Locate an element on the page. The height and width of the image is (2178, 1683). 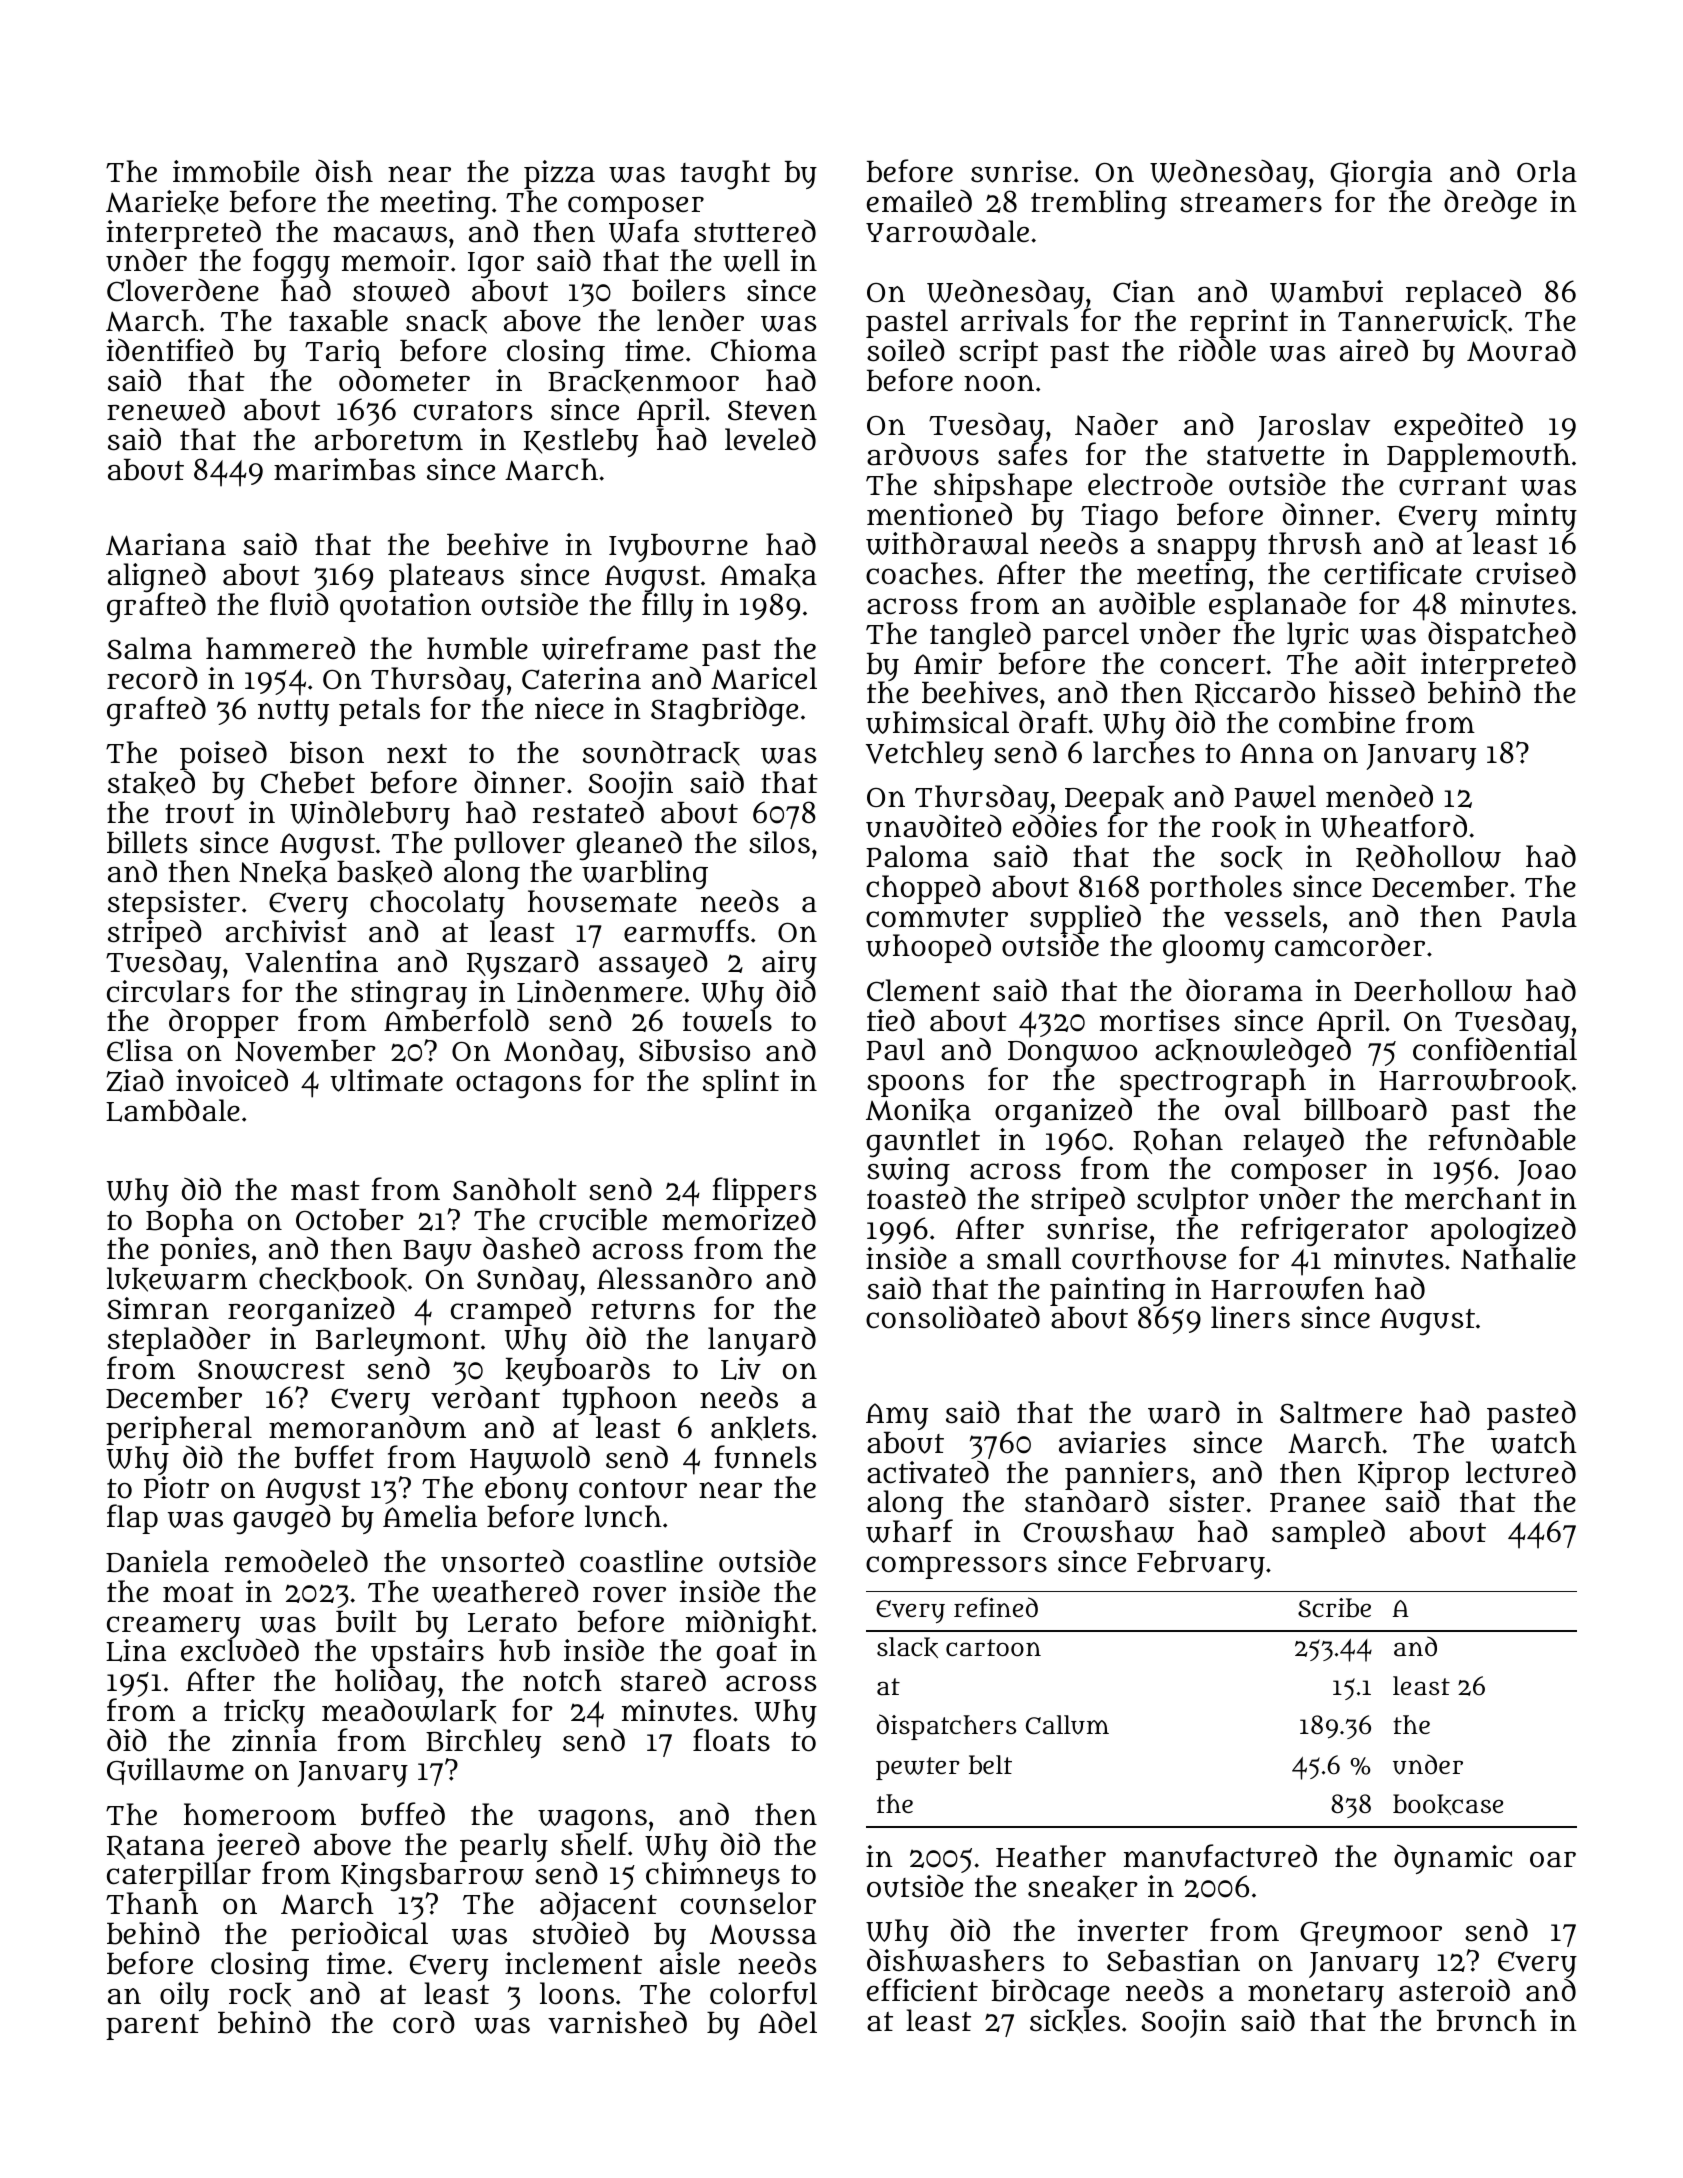
silos is located at coordinates (779, 842).
